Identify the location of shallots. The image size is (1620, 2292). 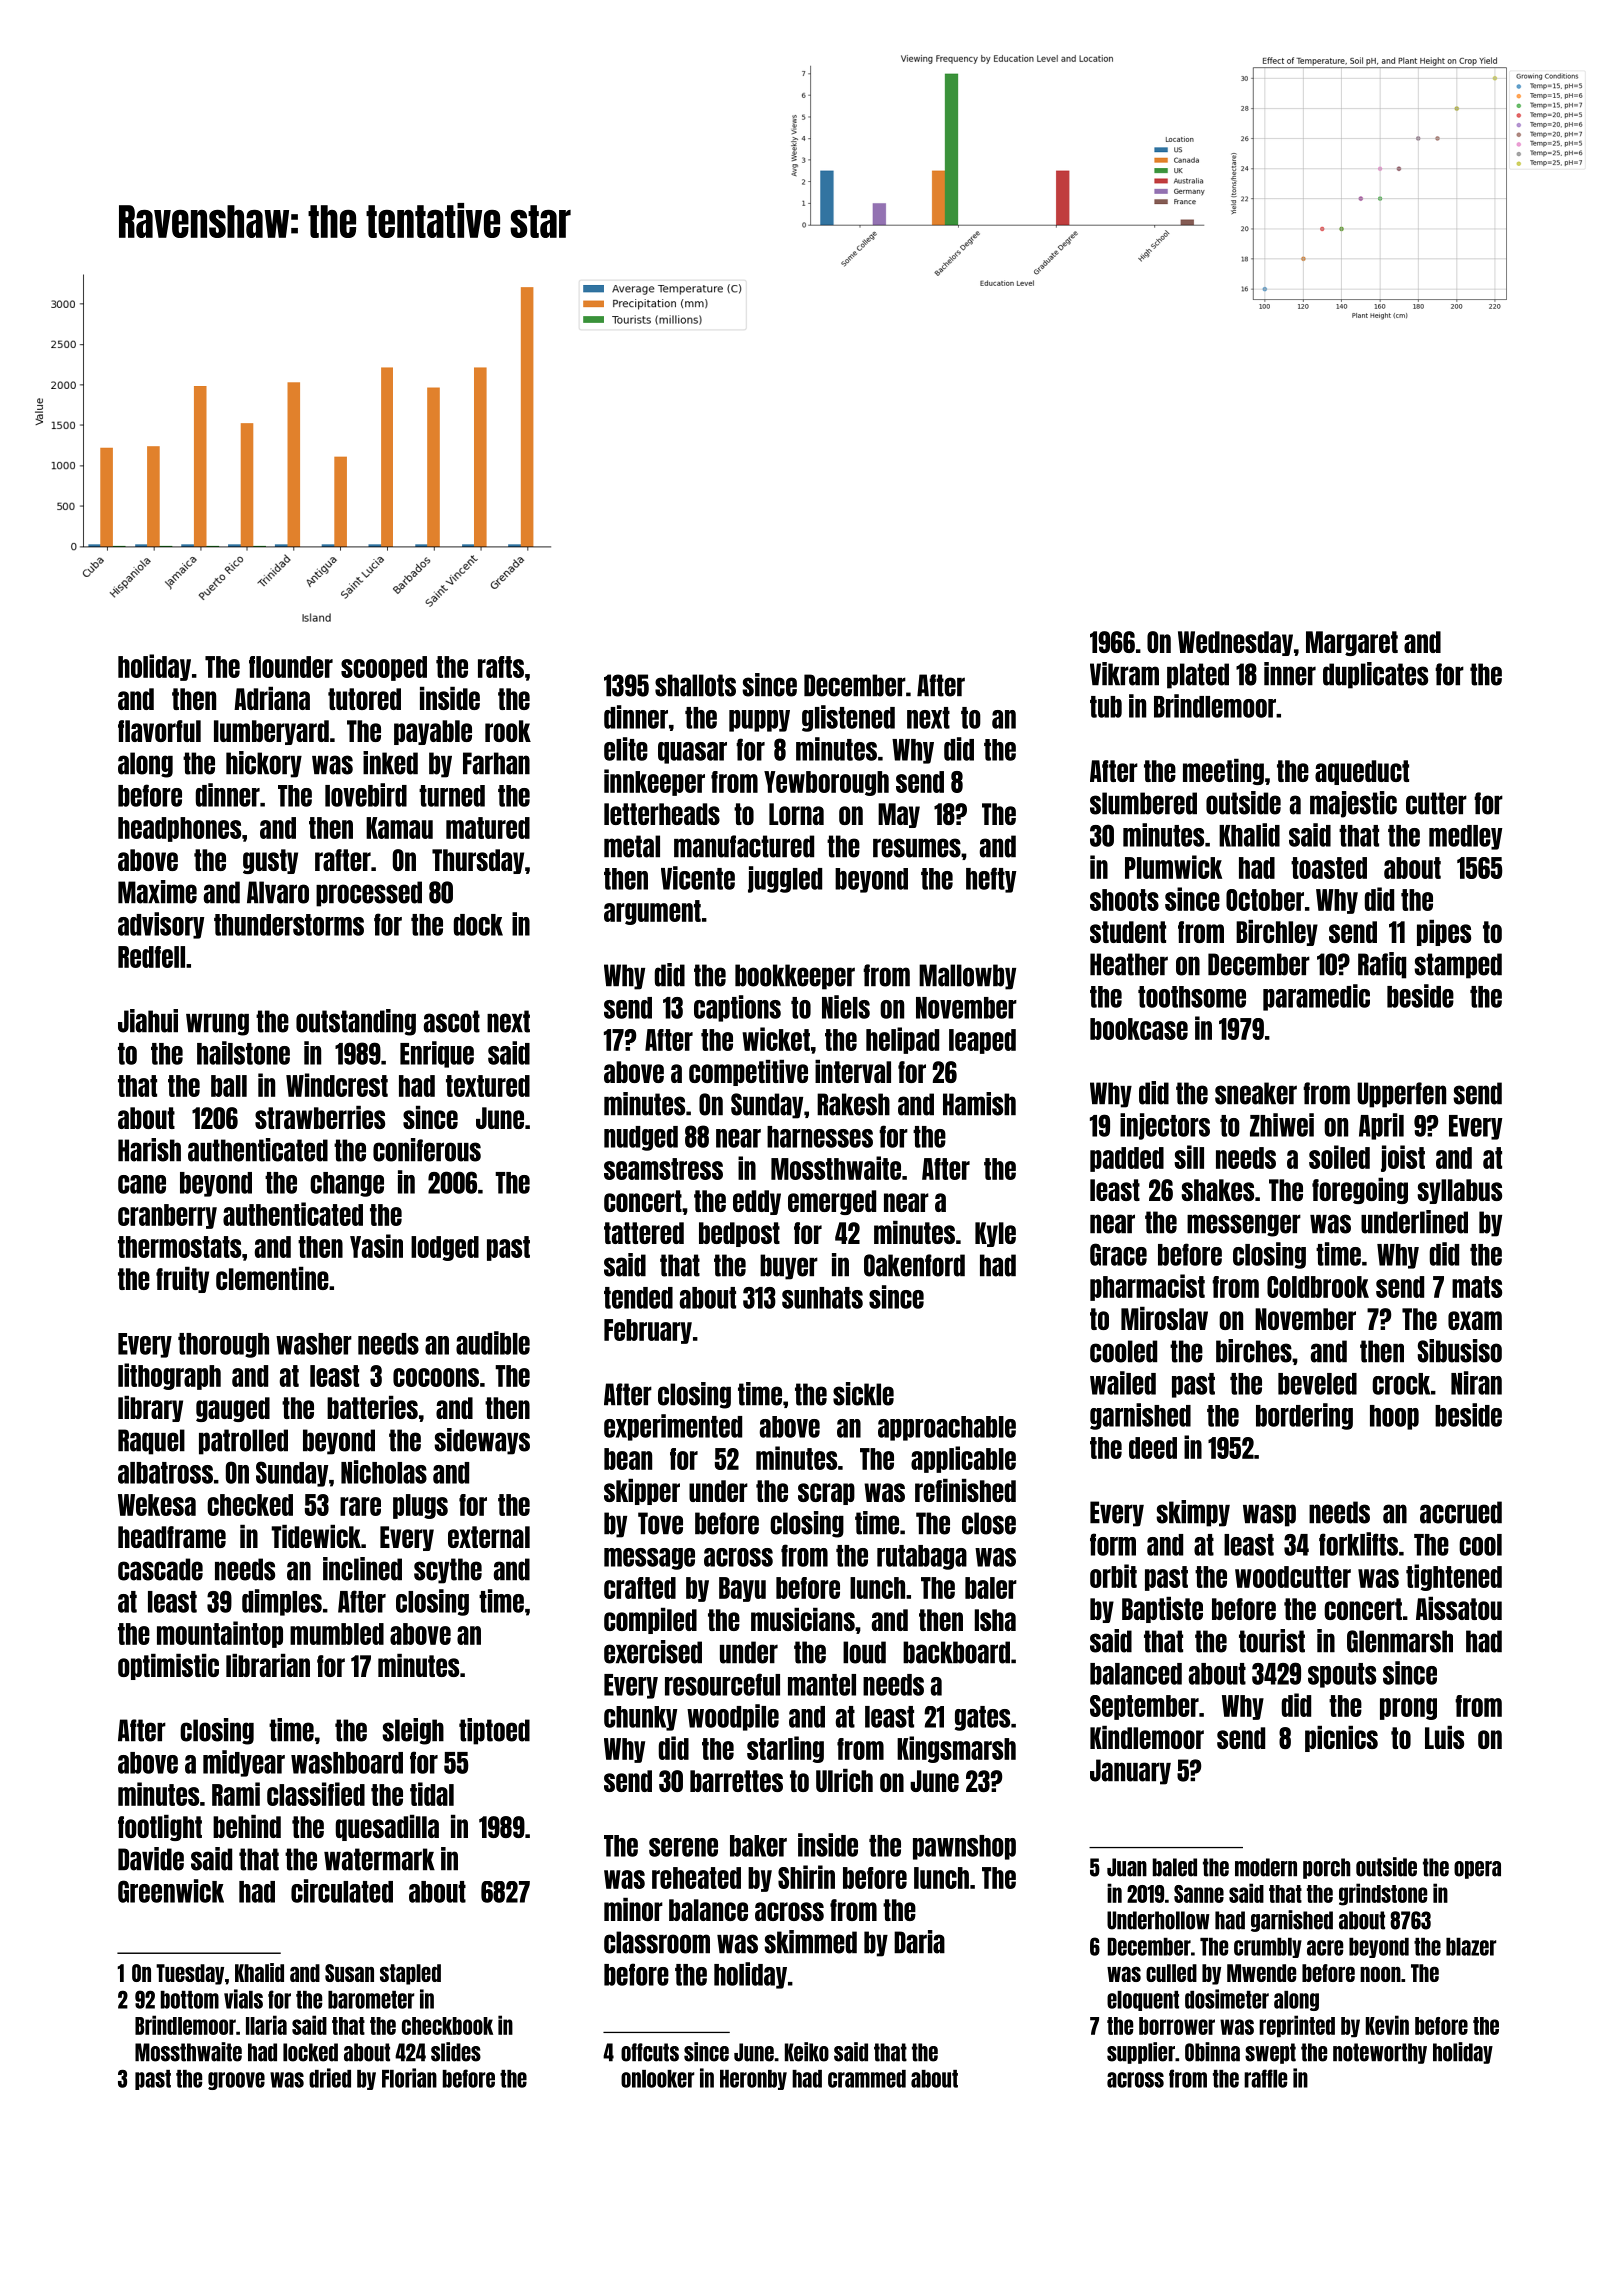
(695, 685).
